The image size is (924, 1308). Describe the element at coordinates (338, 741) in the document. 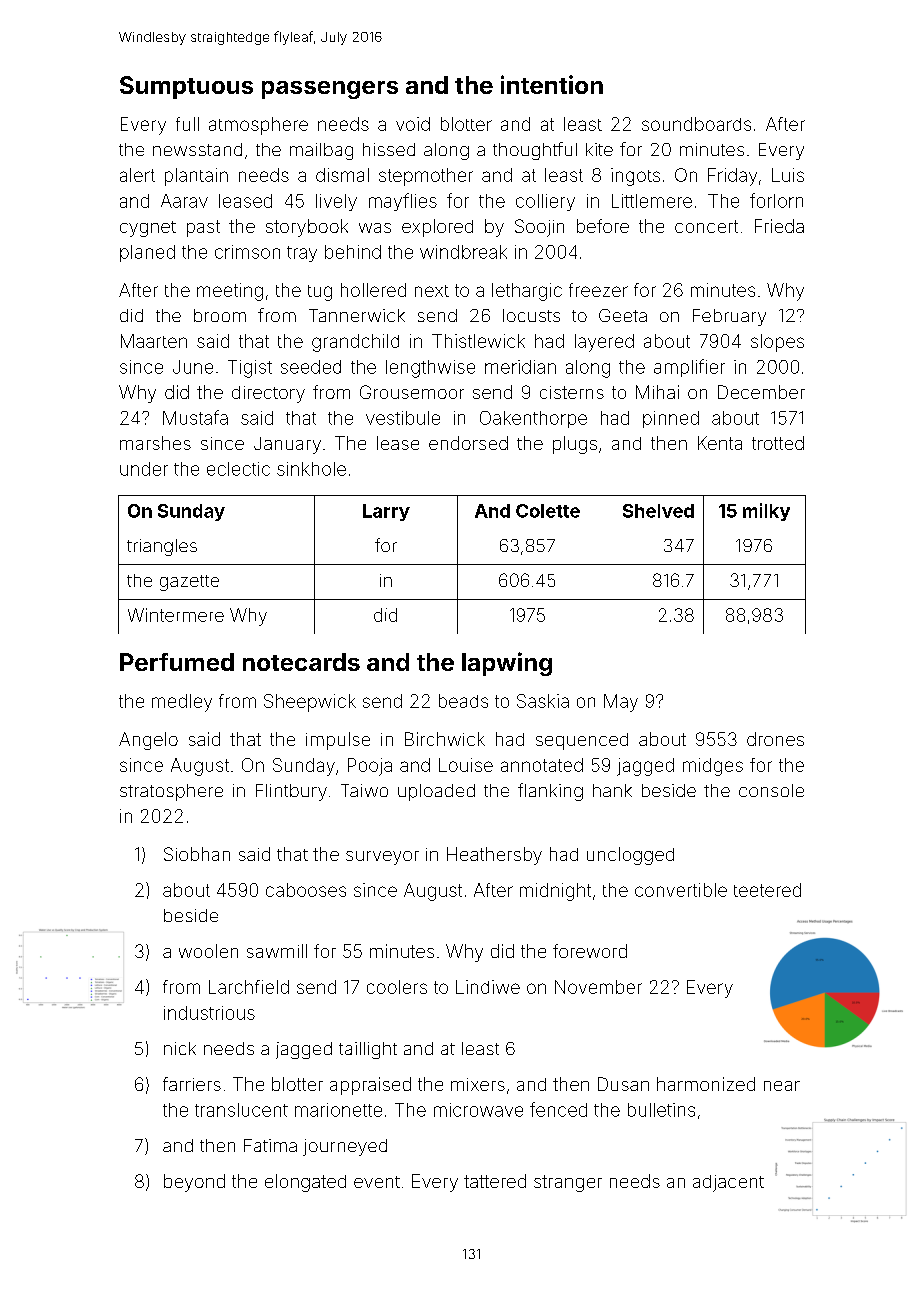

I see `impulse` at that location.
